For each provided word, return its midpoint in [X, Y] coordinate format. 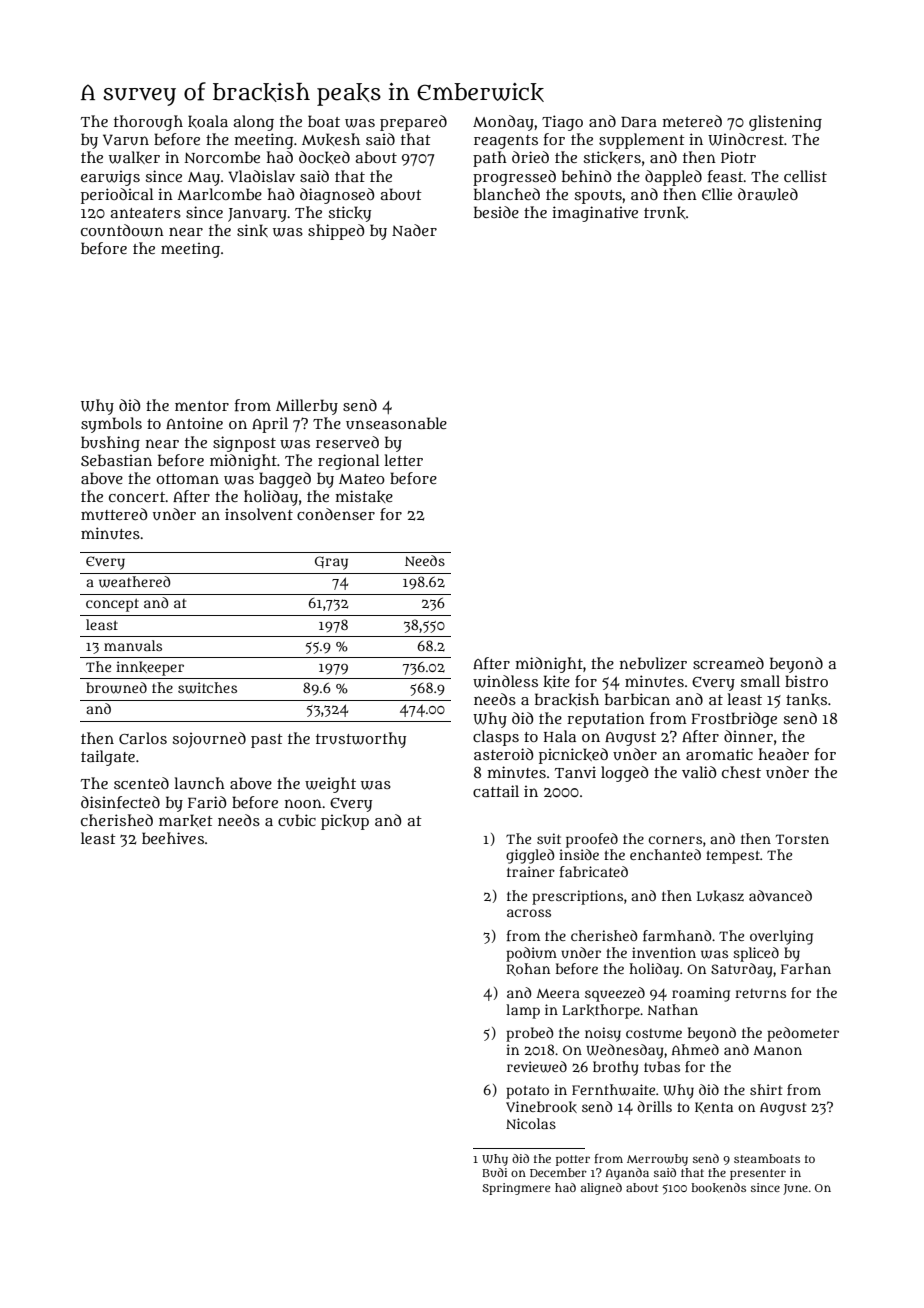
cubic [297, 820]
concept [112, 605]
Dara [639, 122]
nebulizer [653, 663]
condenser [336, 514]
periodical [117, 196]
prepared [413, 123]
